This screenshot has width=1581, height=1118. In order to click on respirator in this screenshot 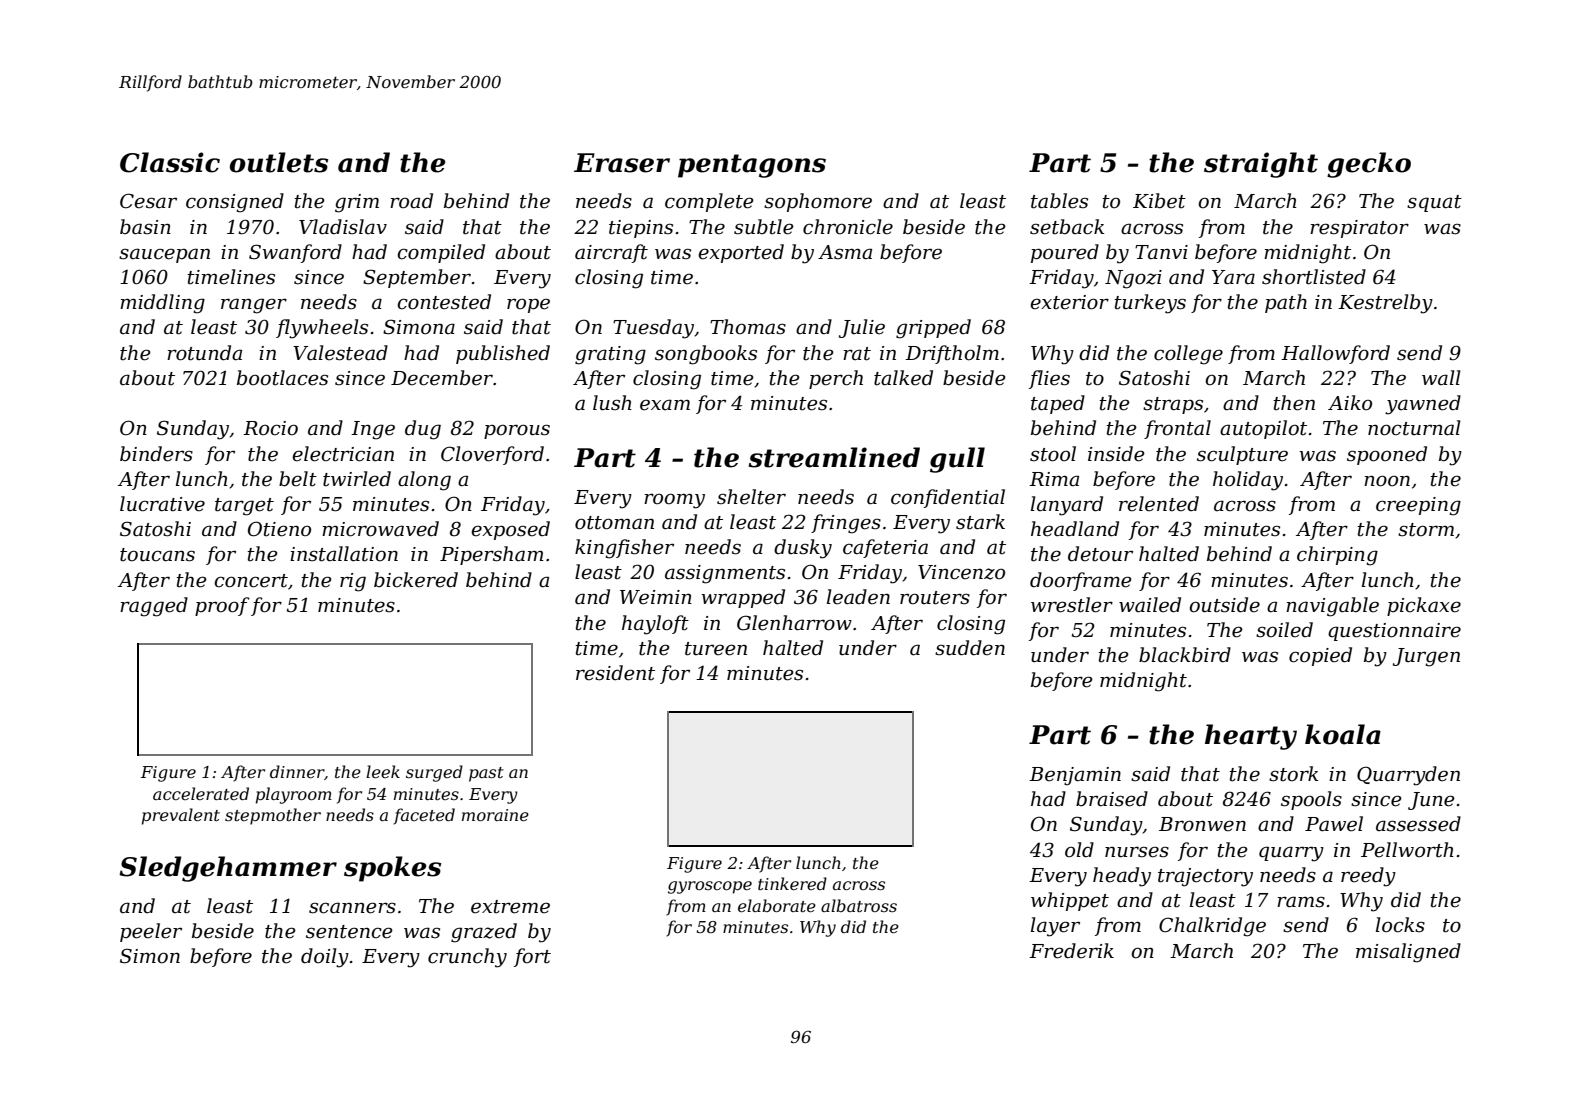, I will do `click(1359, 229)`.
